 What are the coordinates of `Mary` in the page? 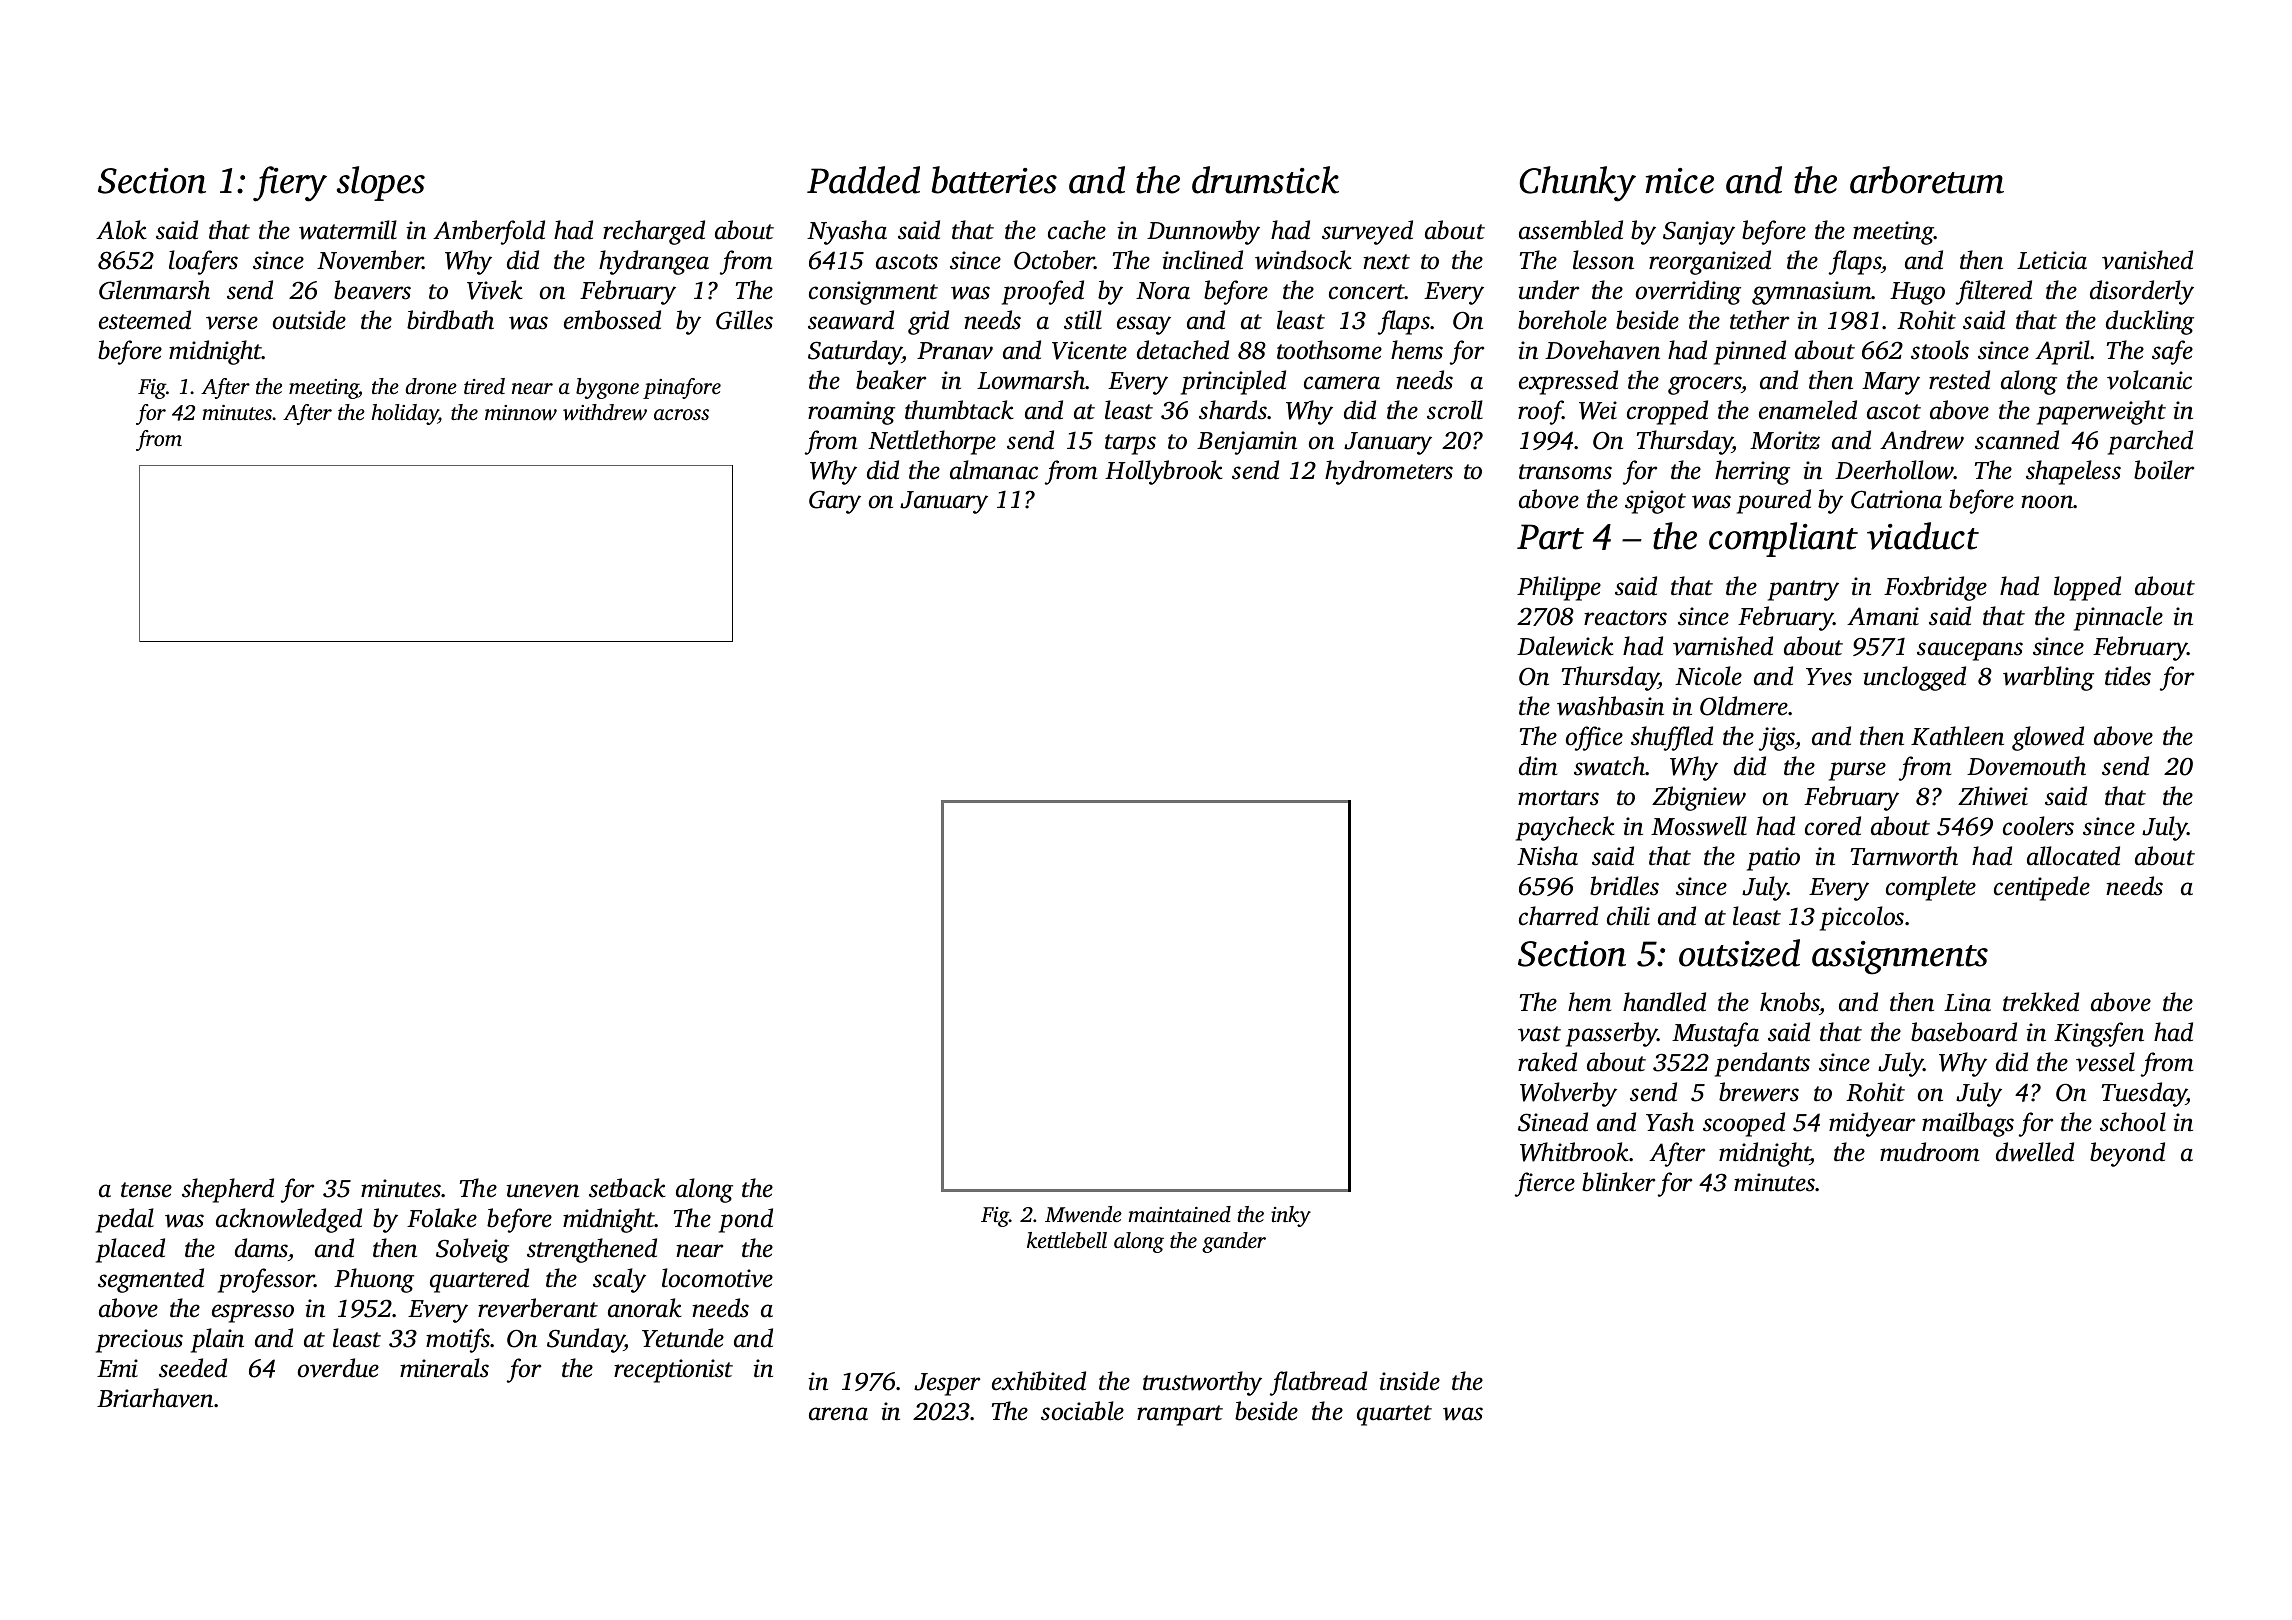 It's located at (1891, 383).
